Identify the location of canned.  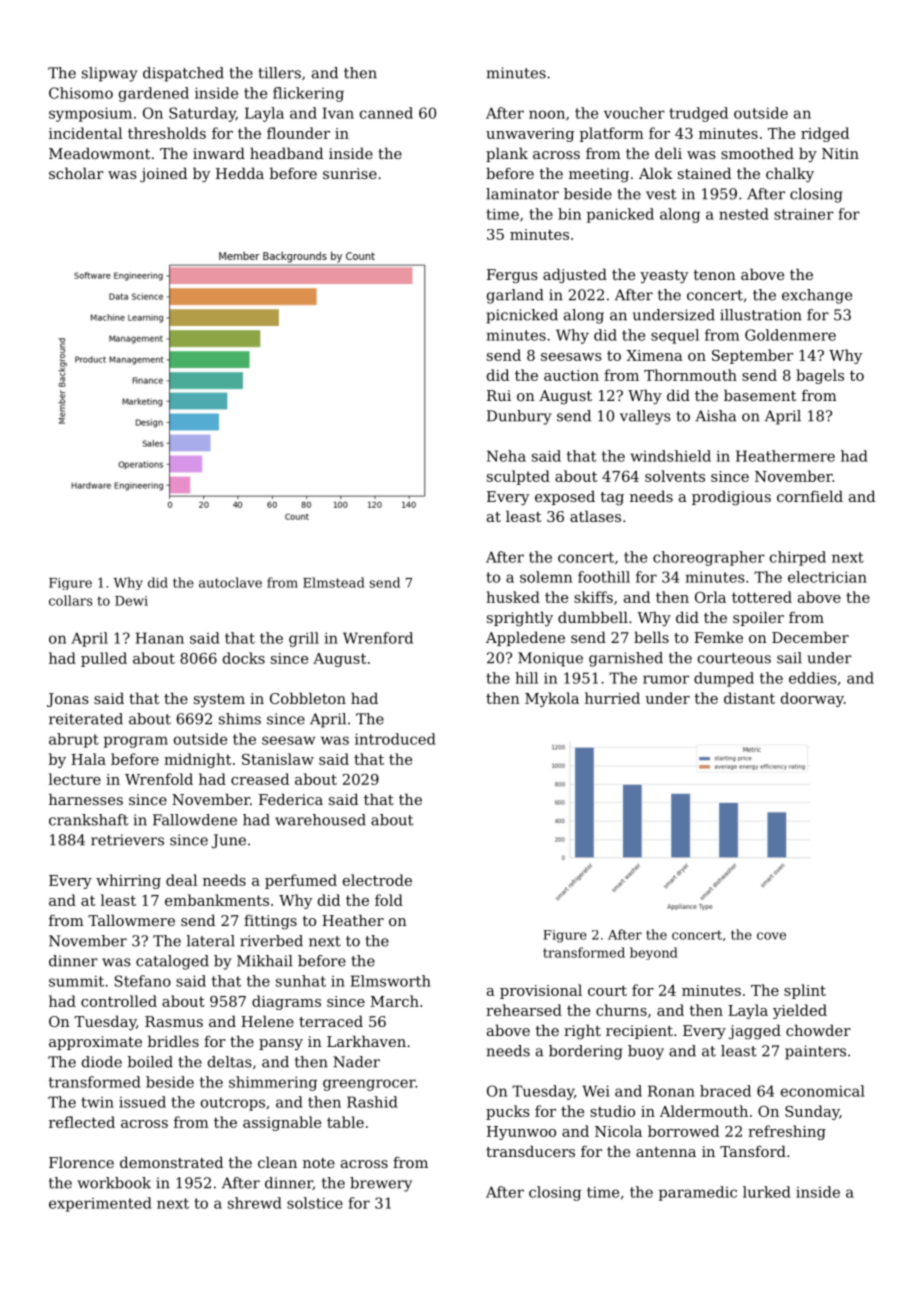
(386, 113).
